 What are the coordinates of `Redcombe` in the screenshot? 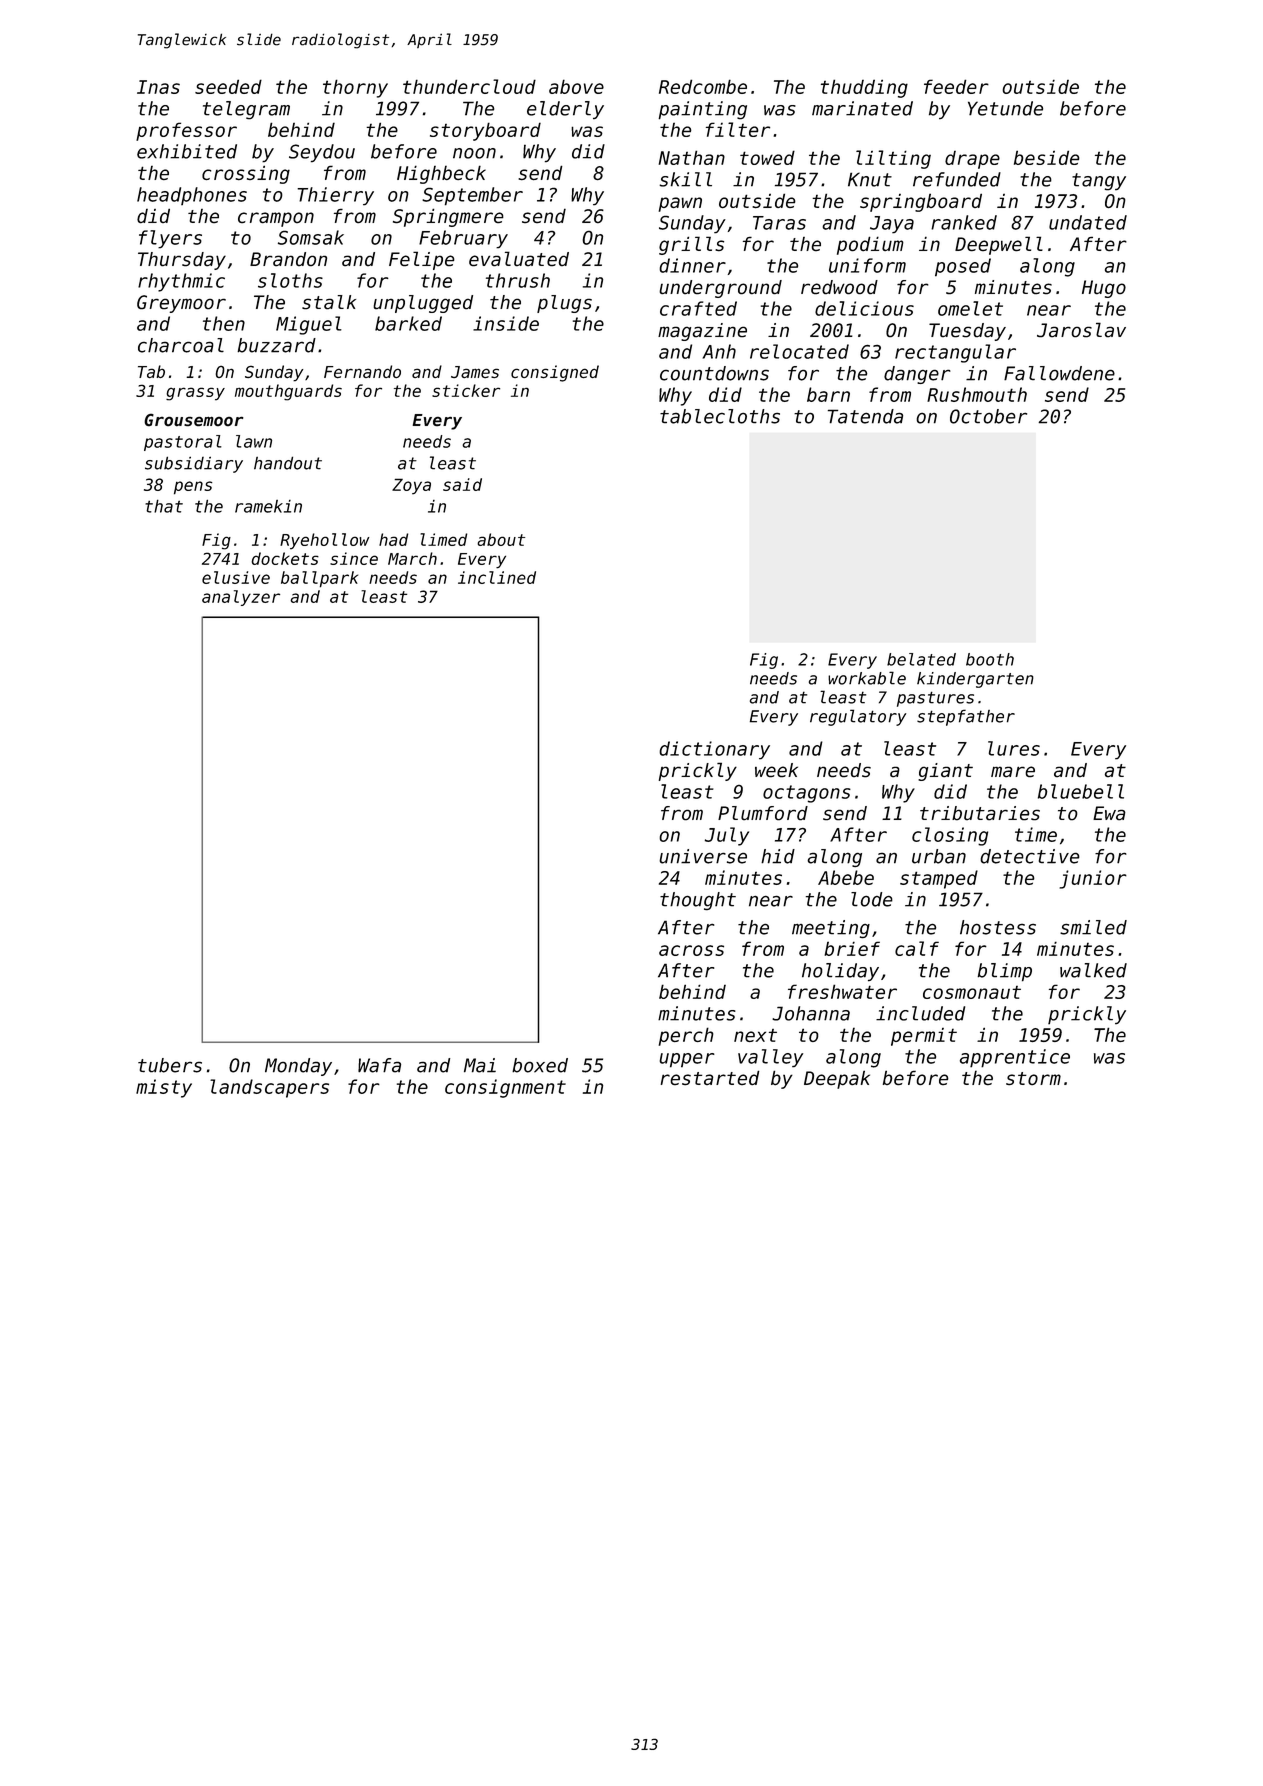 It's located at (703, 86).
